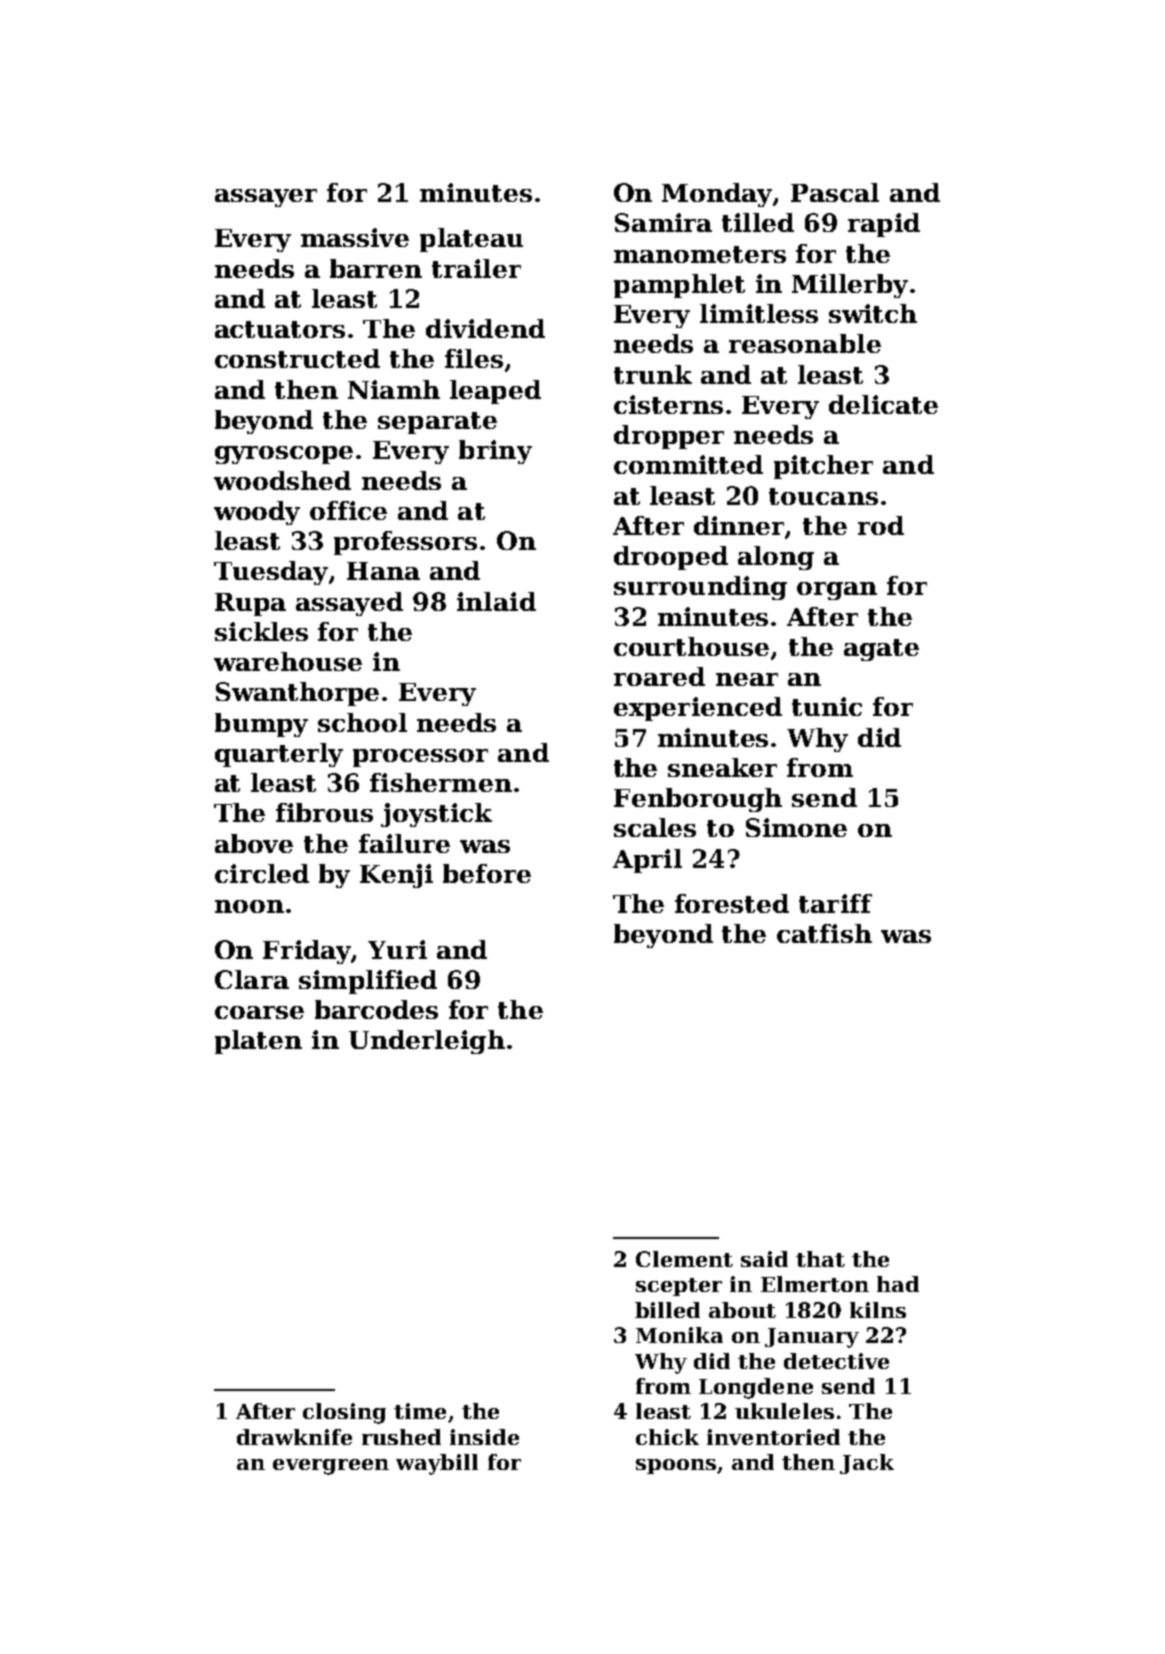  What do you see at coordinates (266, 198) in the screenshot?
I see `assayer` at bounding box center [266, 198].
